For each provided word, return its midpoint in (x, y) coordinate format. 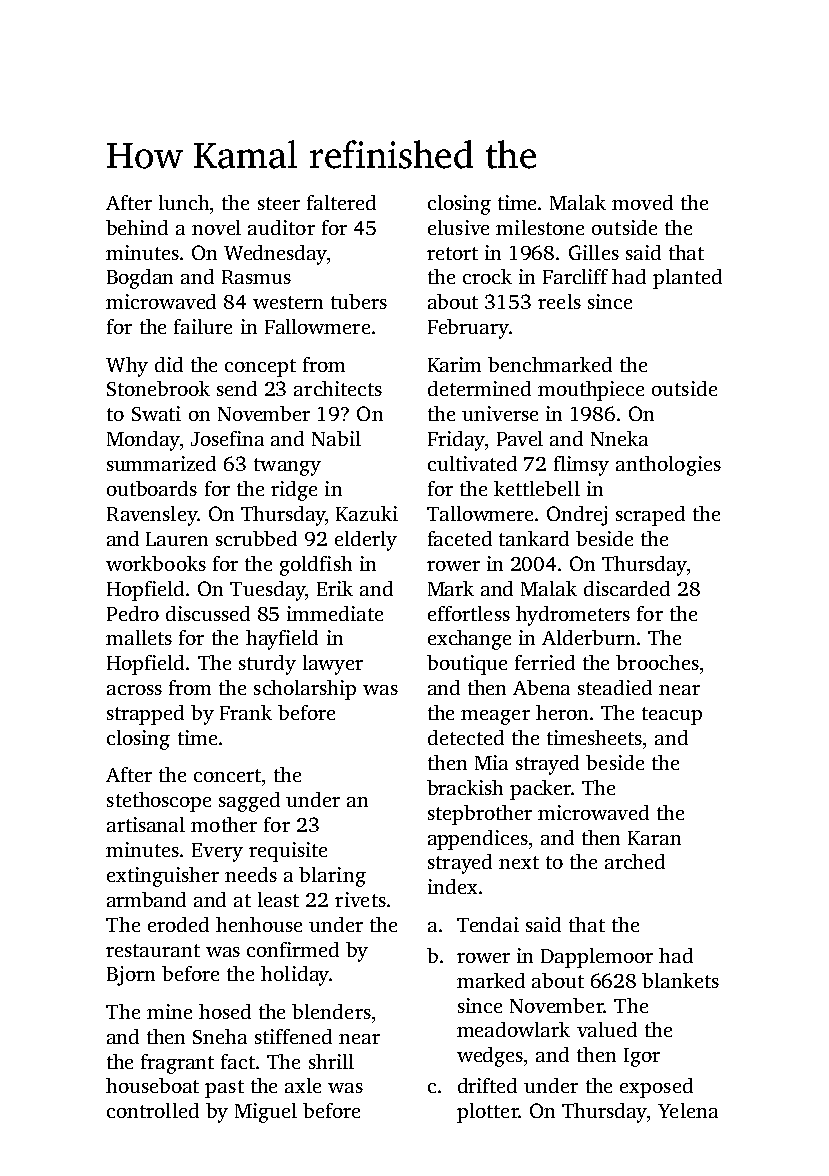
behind (137, 227)
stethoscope (159, 802)
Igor (642, 1057)
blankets (680, 980)
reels (559, 301)
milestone (540, 227)
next (519, 862)
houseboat (152, 1085)
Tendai (488, 924)
